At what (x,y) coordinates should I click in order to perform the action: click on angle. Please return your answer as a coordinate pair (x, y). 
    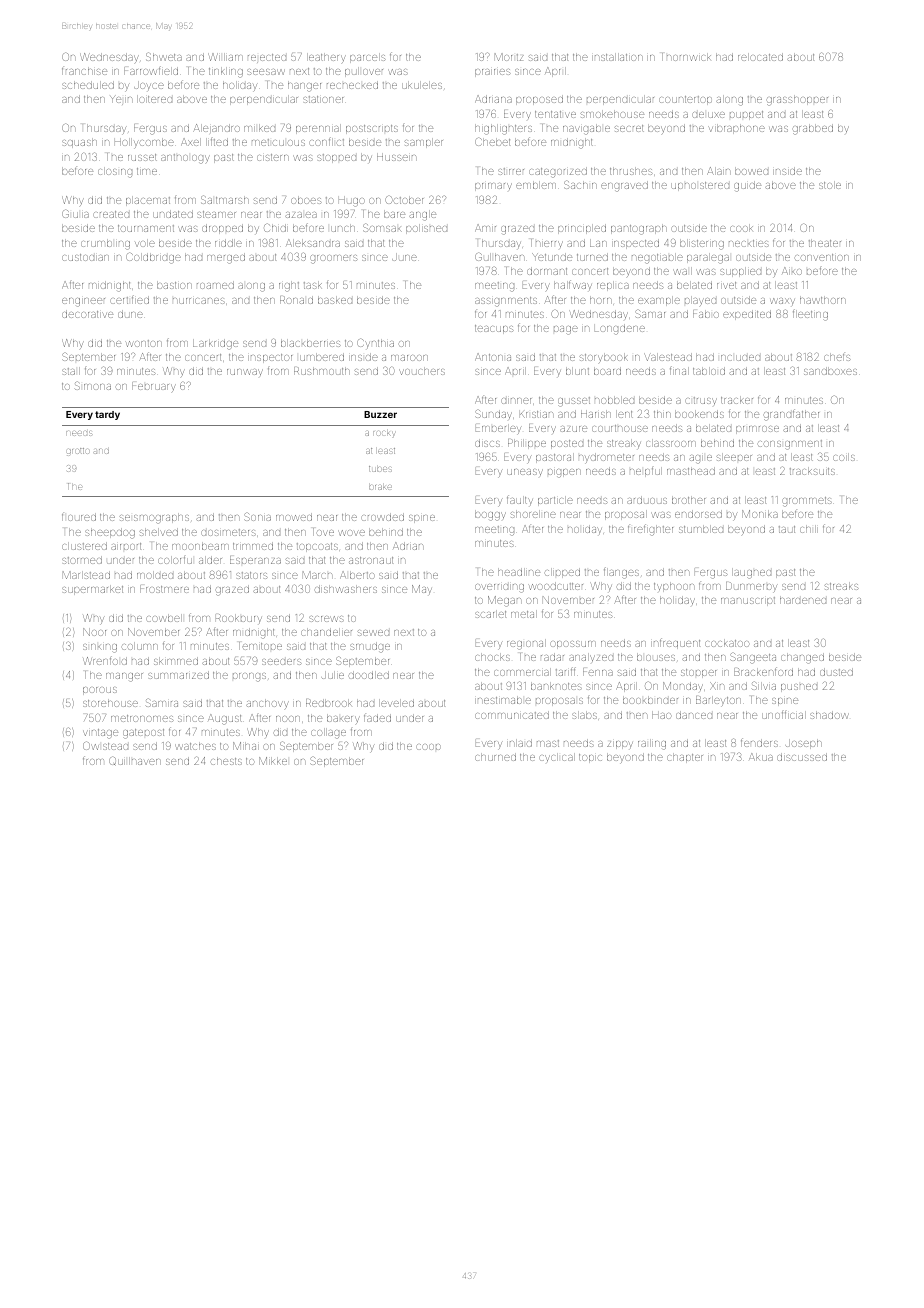
    Looking at the image, I should click on (422, 215).
